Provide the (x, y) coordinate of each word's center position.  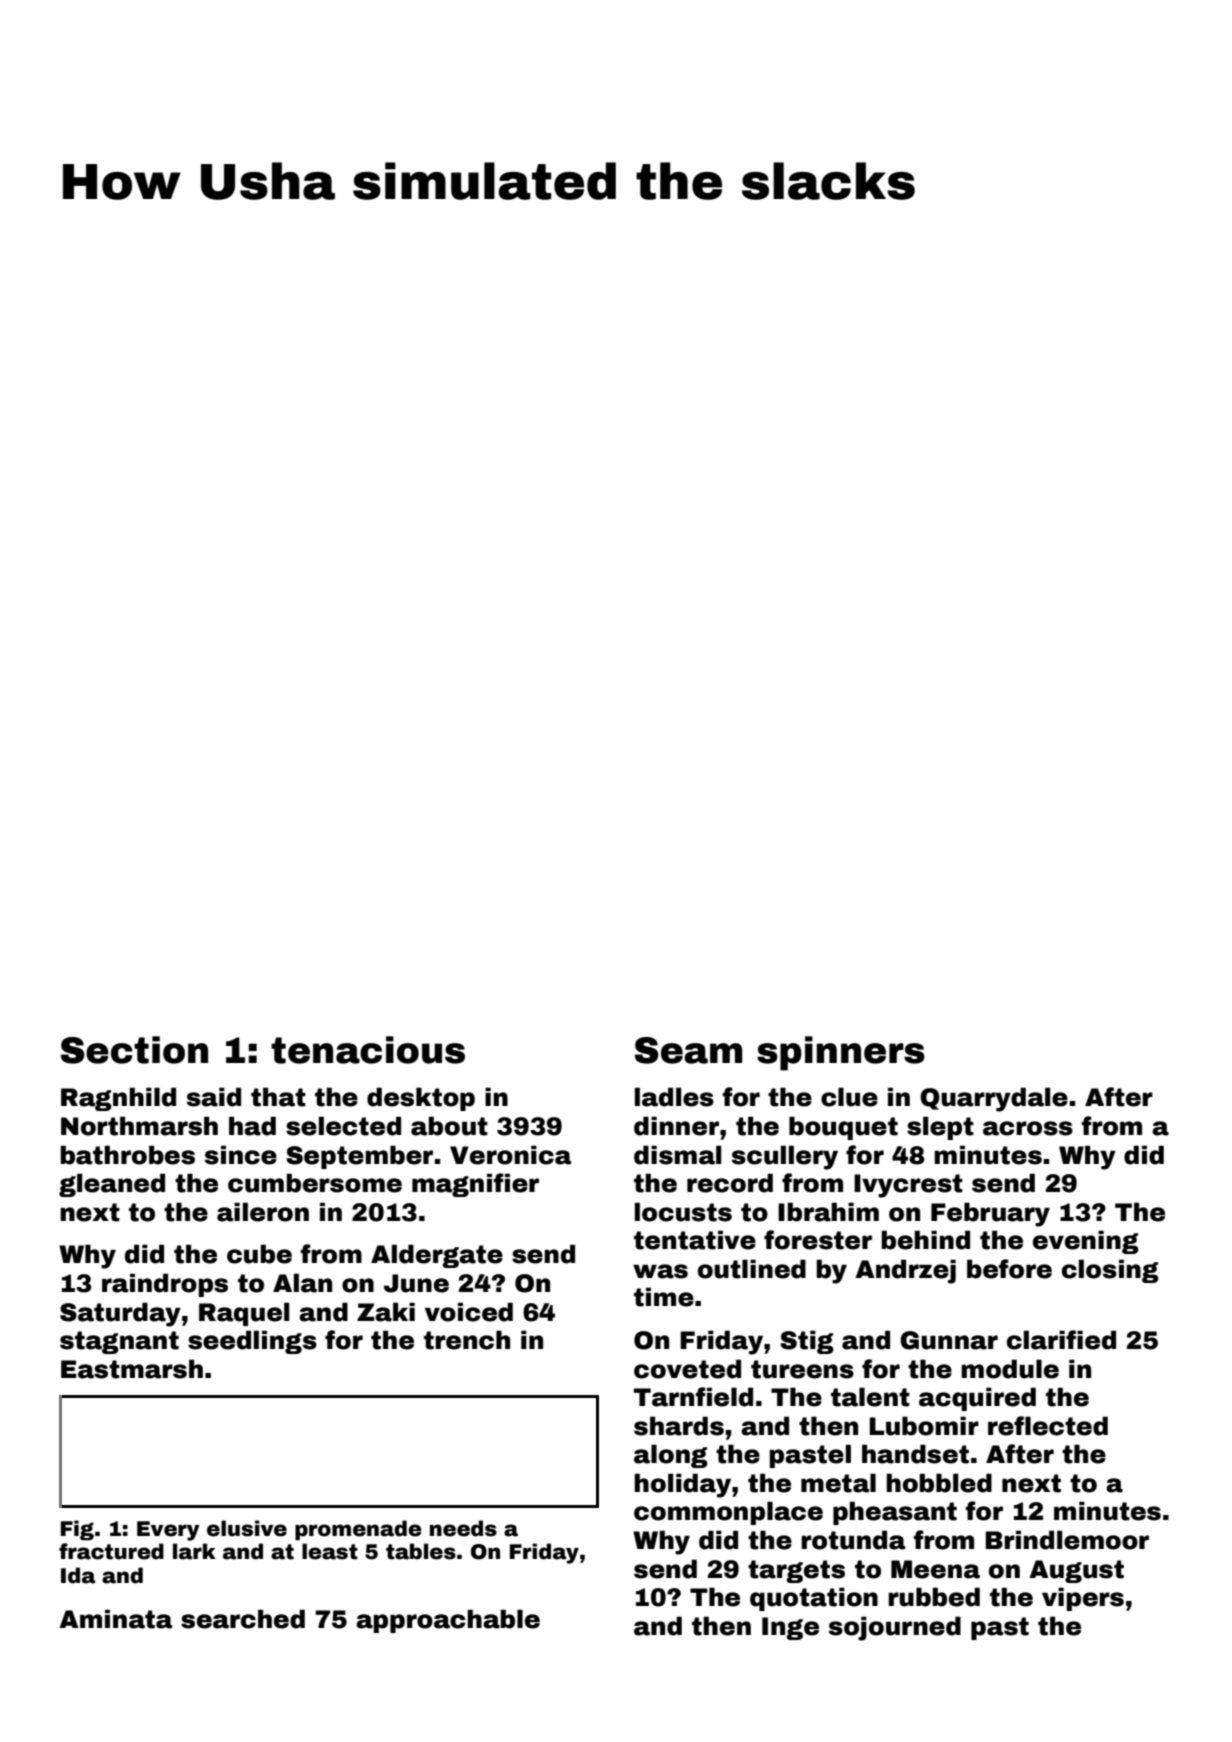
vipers (1083, 1599)
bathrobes (127, 1155)
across (1028, 1128)
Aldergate (437, 1256)
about (449, 1126)
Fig (77, 1530)
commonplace (728, 1513)
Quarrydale (994, 1099)
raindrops (165, 1285)
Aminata (115, 1619)
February (990, 1214)
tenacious (368, 1050)
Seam (688, 1050)
